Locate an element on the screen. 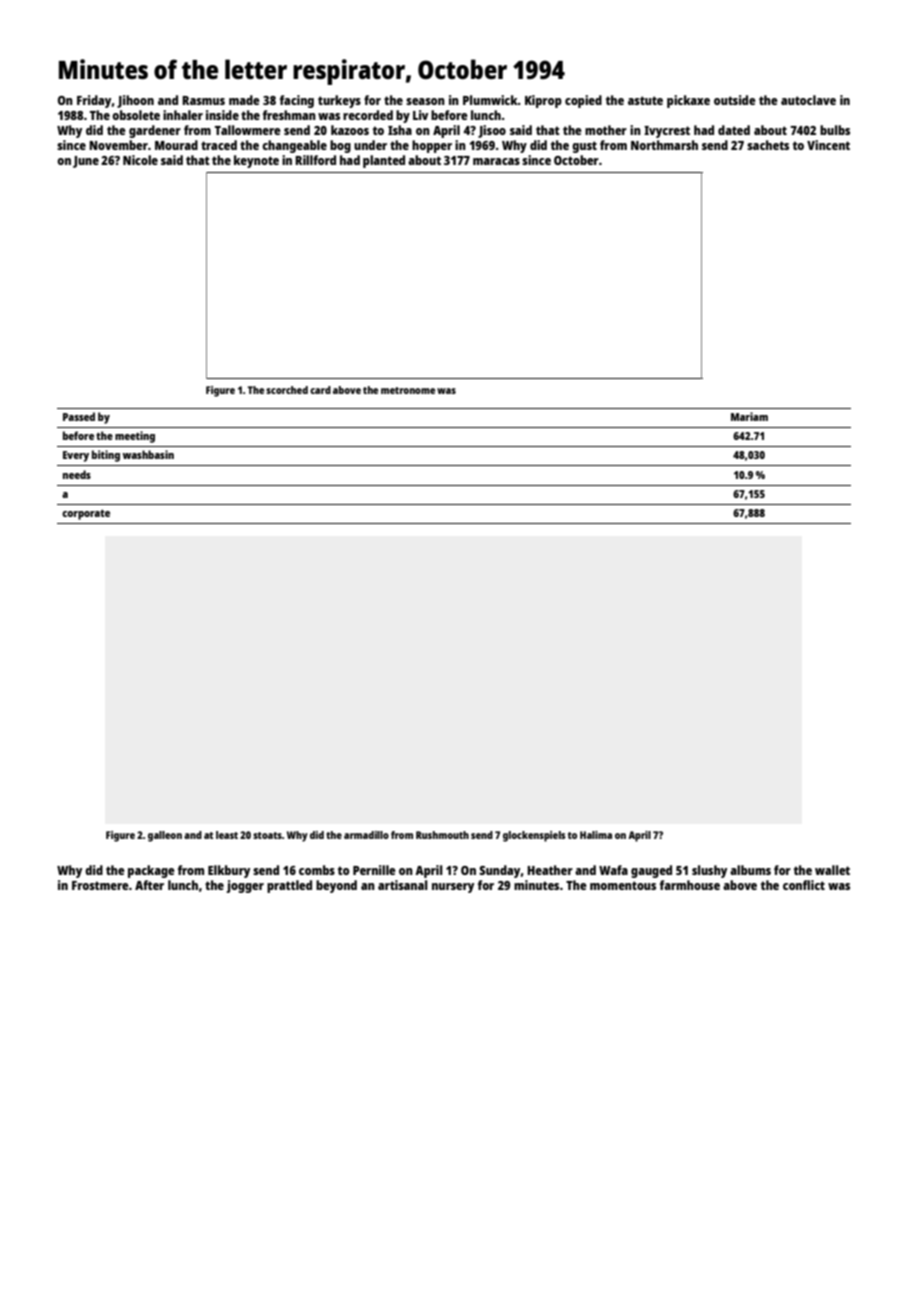 This screenshot has width=908, height=1316. season is located at coordinates (425, 101).
